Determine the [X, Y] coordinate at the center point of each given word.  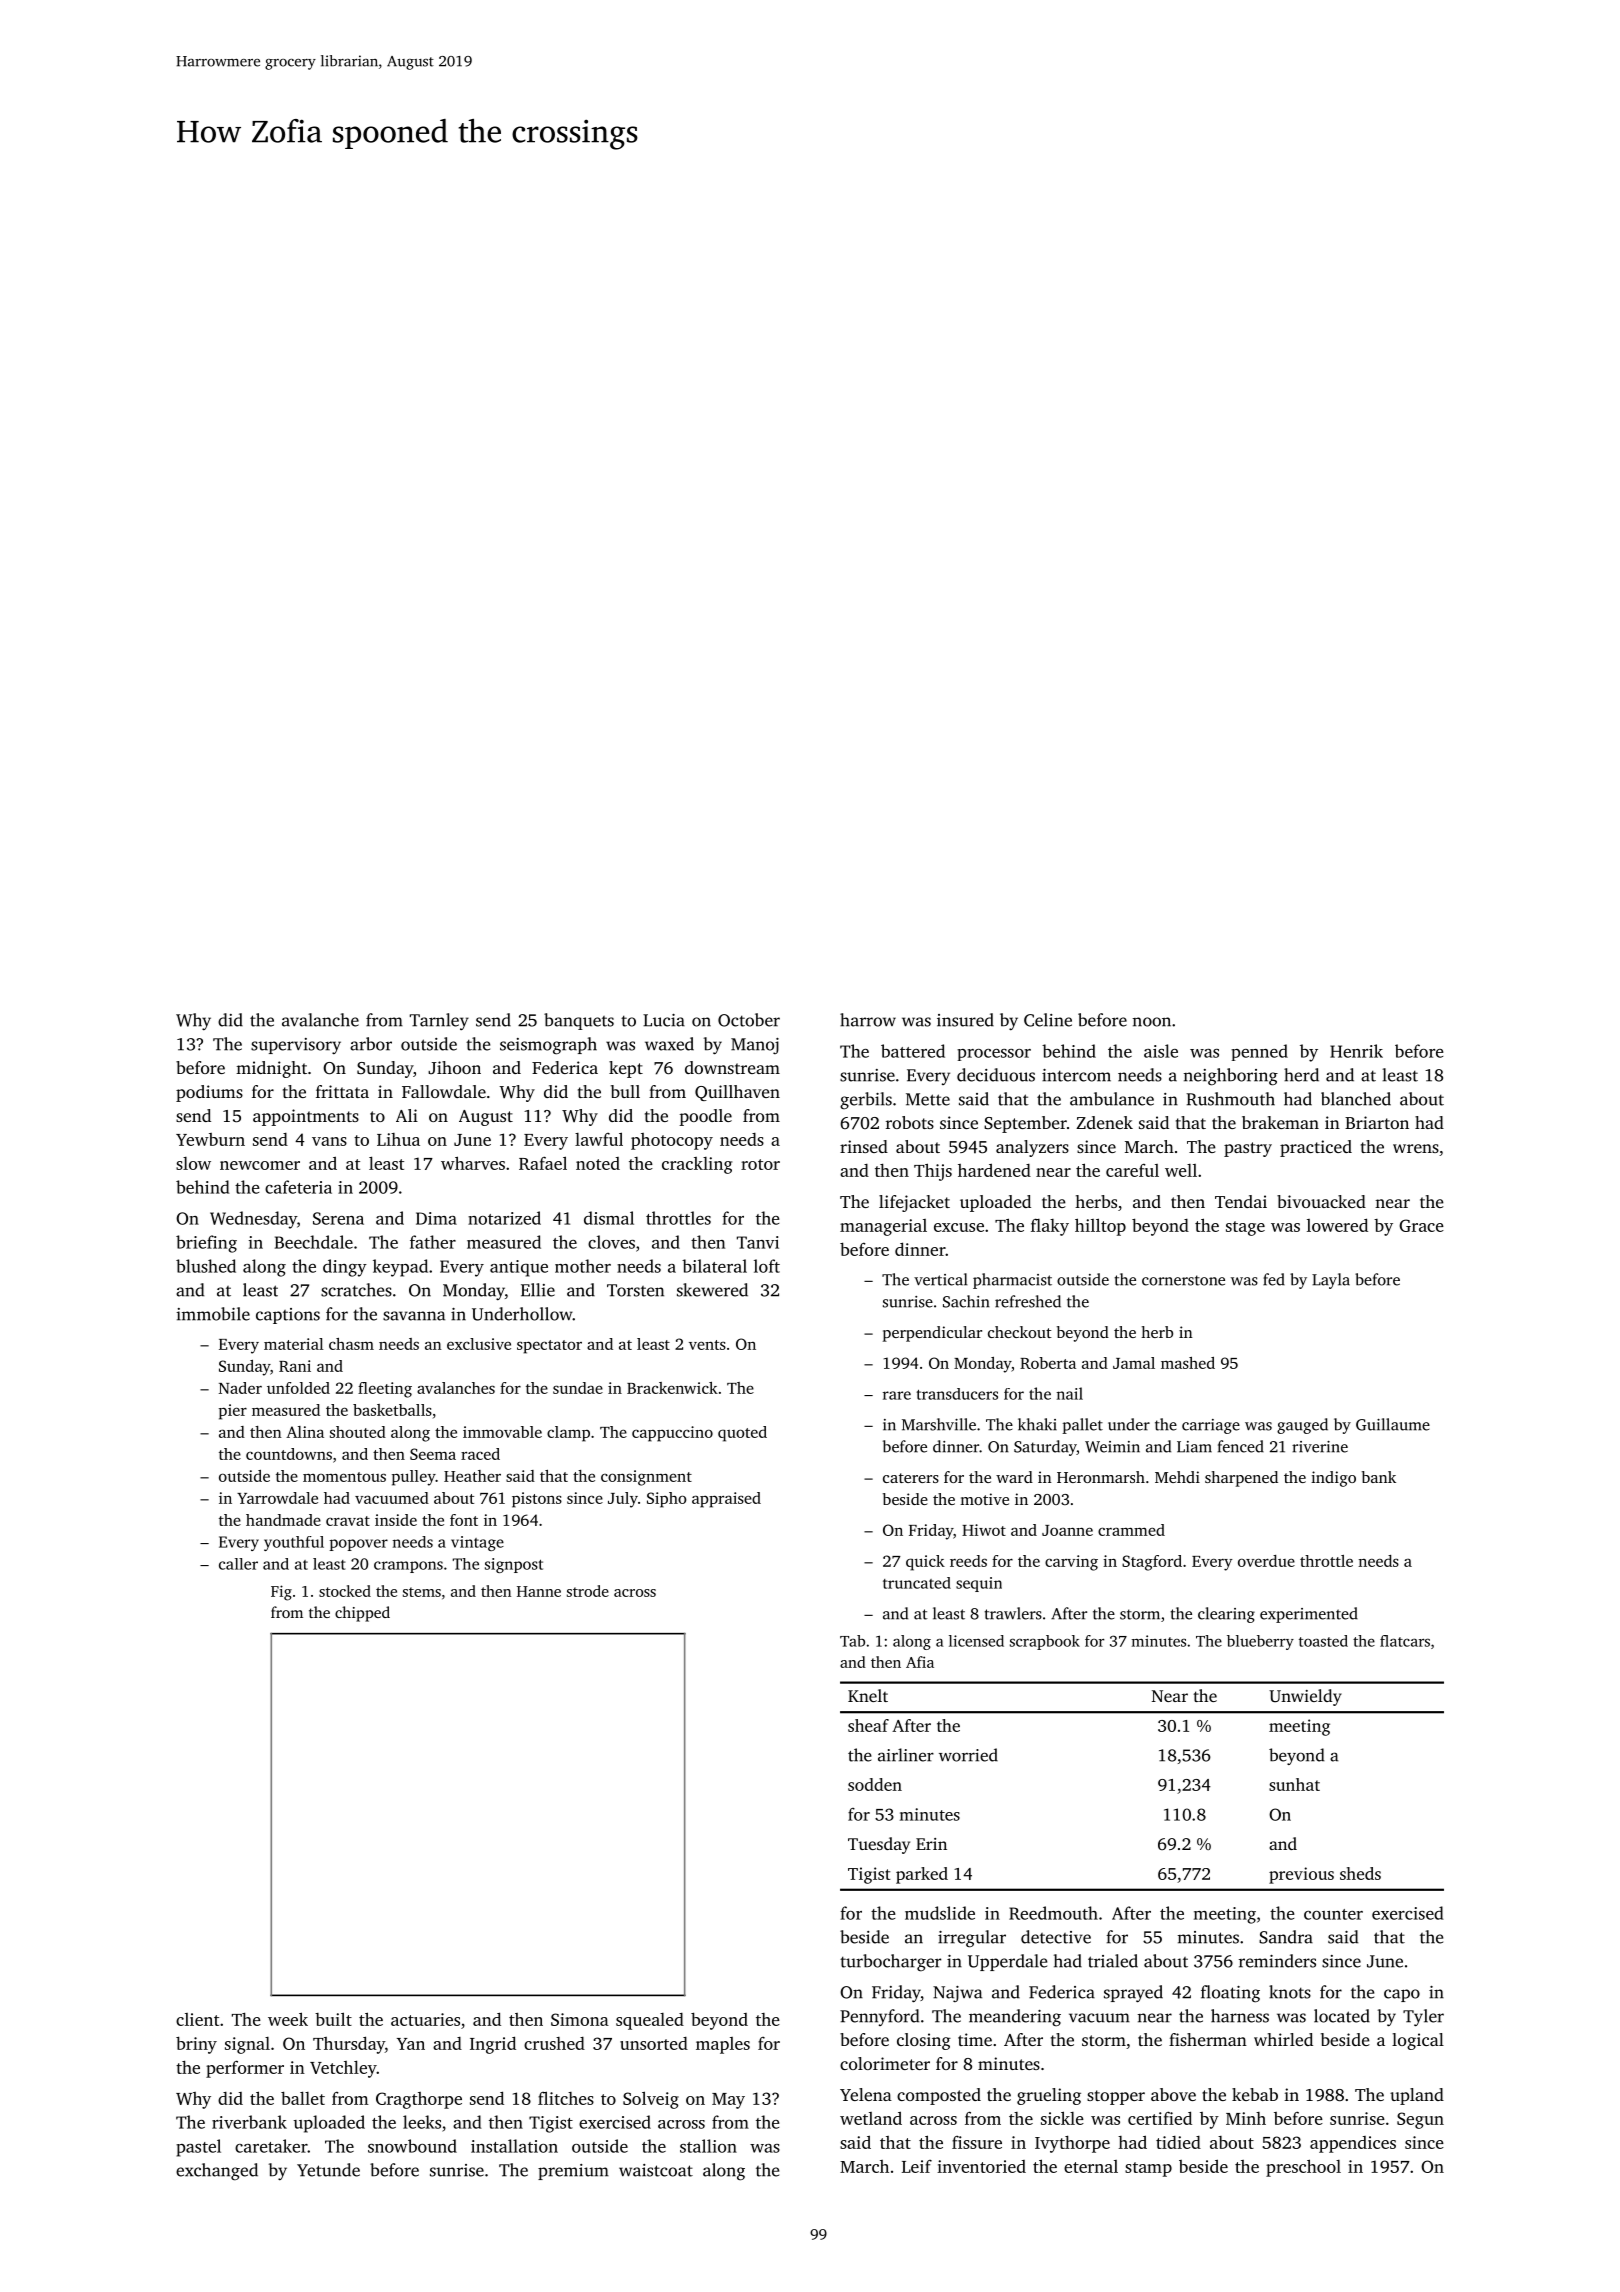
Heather [472, 1476]
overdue [1266, 1561]
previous [1301, 1875]
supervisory [296, 1046]
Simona [580, 2019]
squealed [650, 2021]
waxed [669, 1044]
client [197, 2019]
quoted [742, 1434]
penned [1259, 1052]
